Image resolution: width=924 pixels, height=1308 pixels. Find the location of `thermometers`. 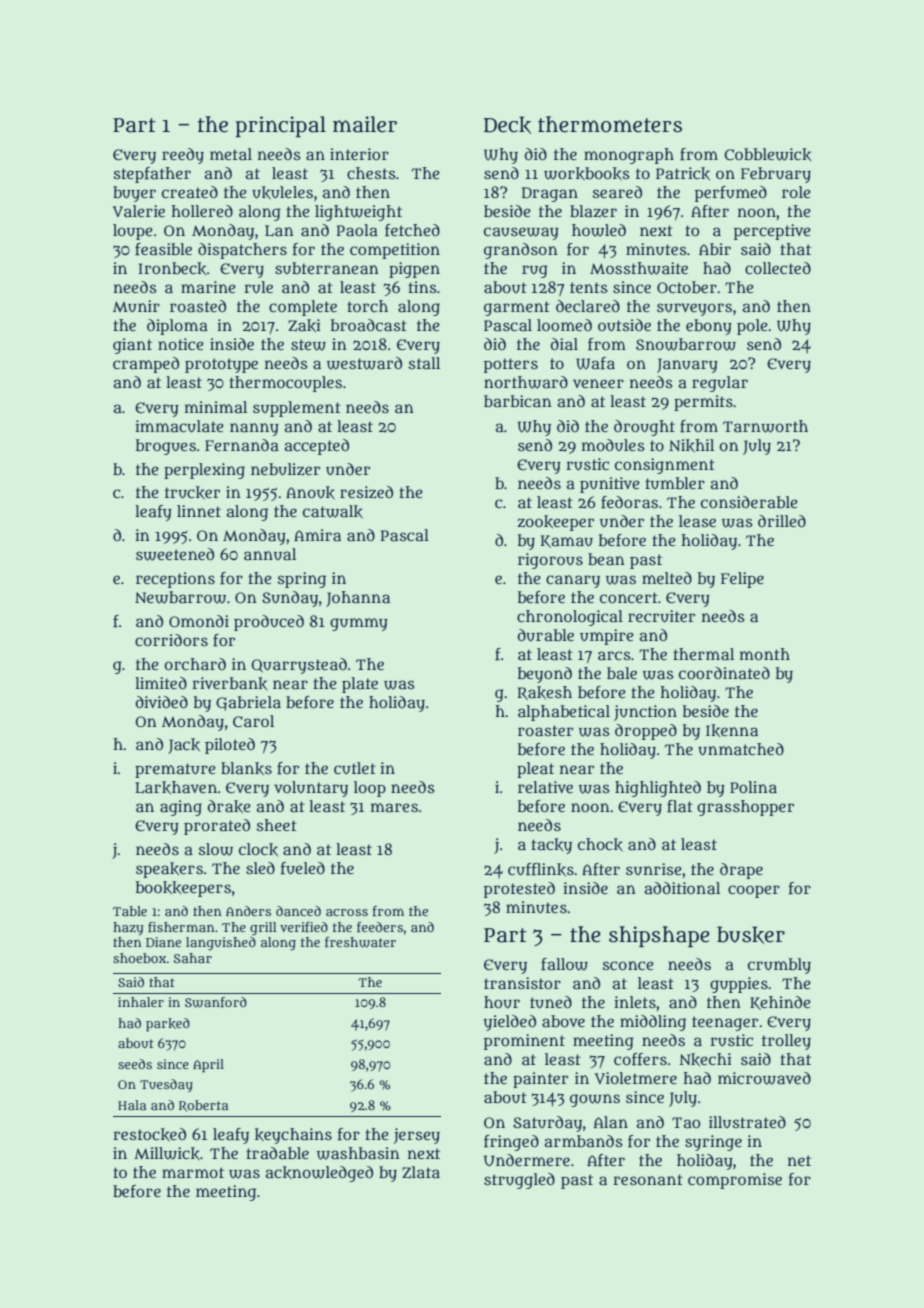

thermometers is located at coordinates (610, 124).
